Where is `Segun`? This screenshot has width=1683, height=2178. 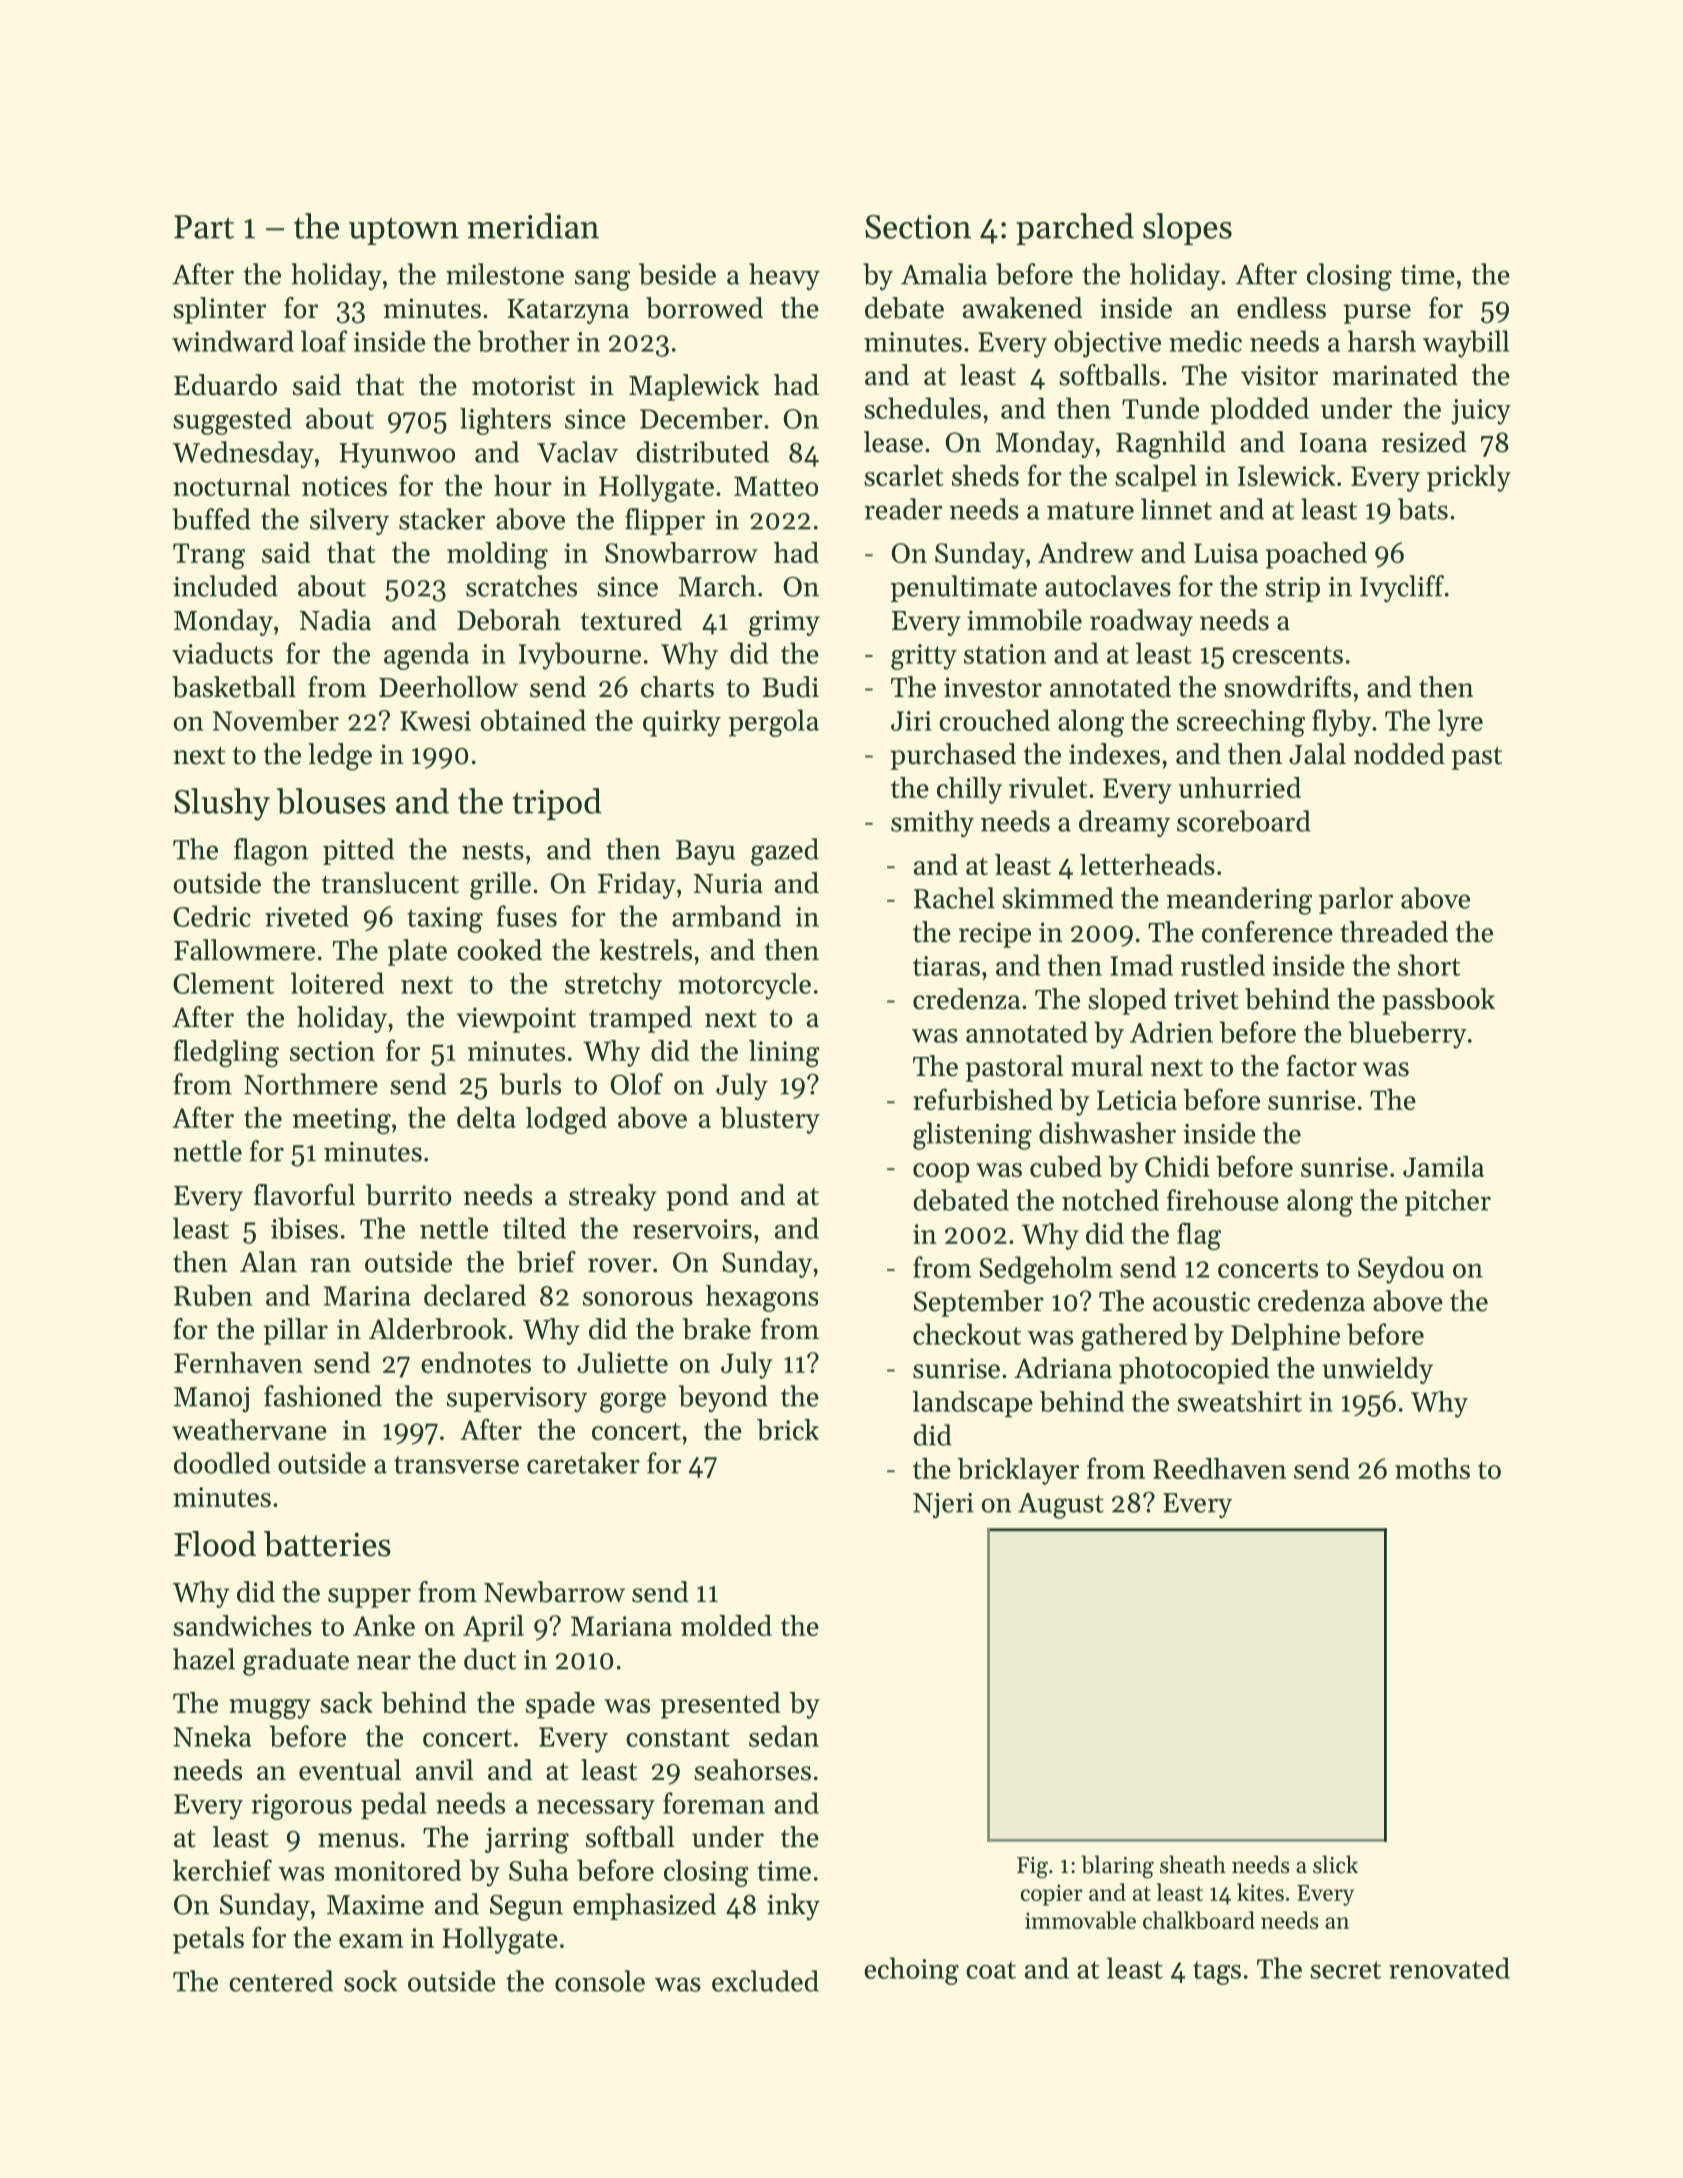 Segun is located at coordinates (526, 1908).
